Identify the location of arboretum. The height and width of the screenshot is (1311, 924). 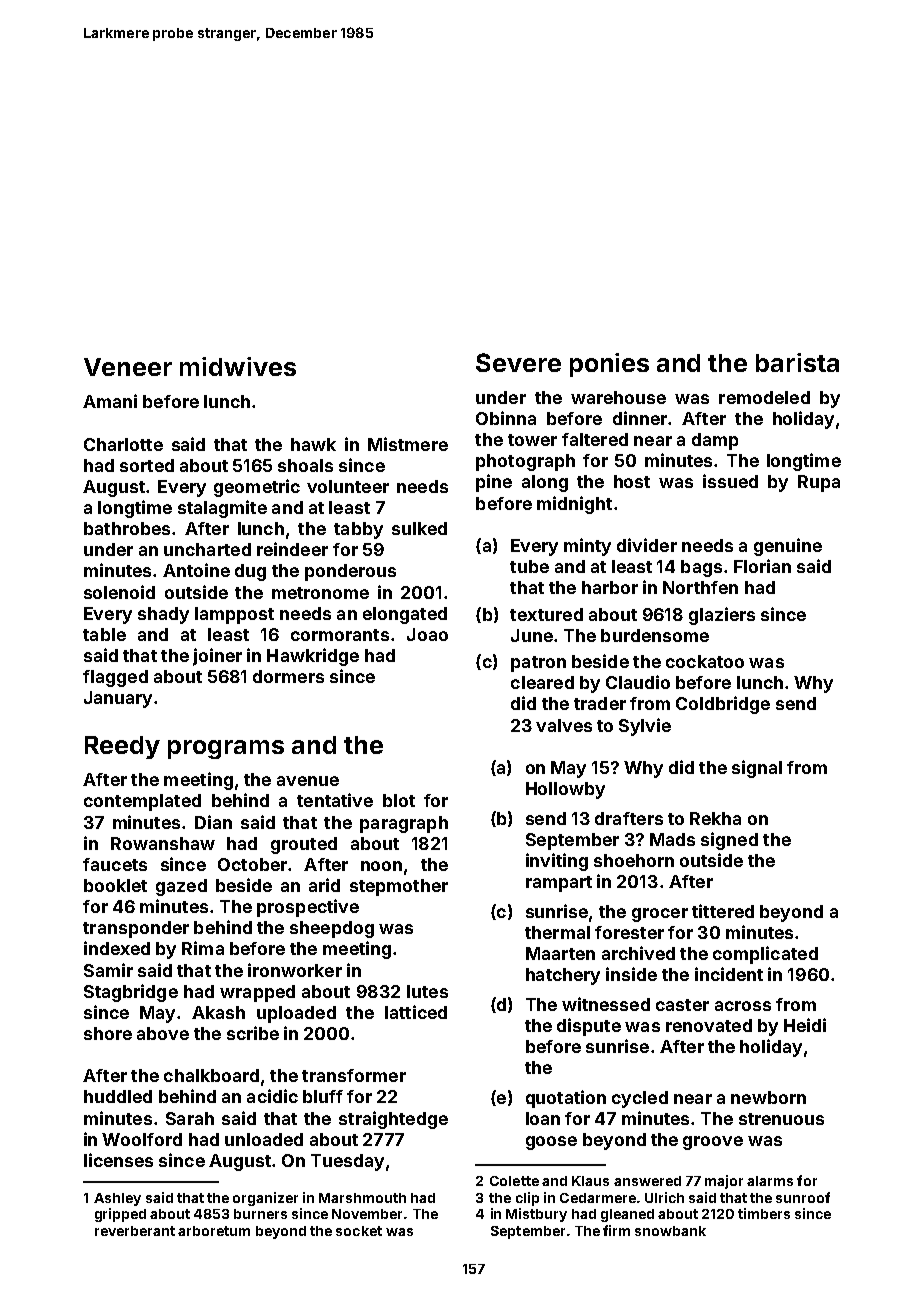
(214, 1231).
